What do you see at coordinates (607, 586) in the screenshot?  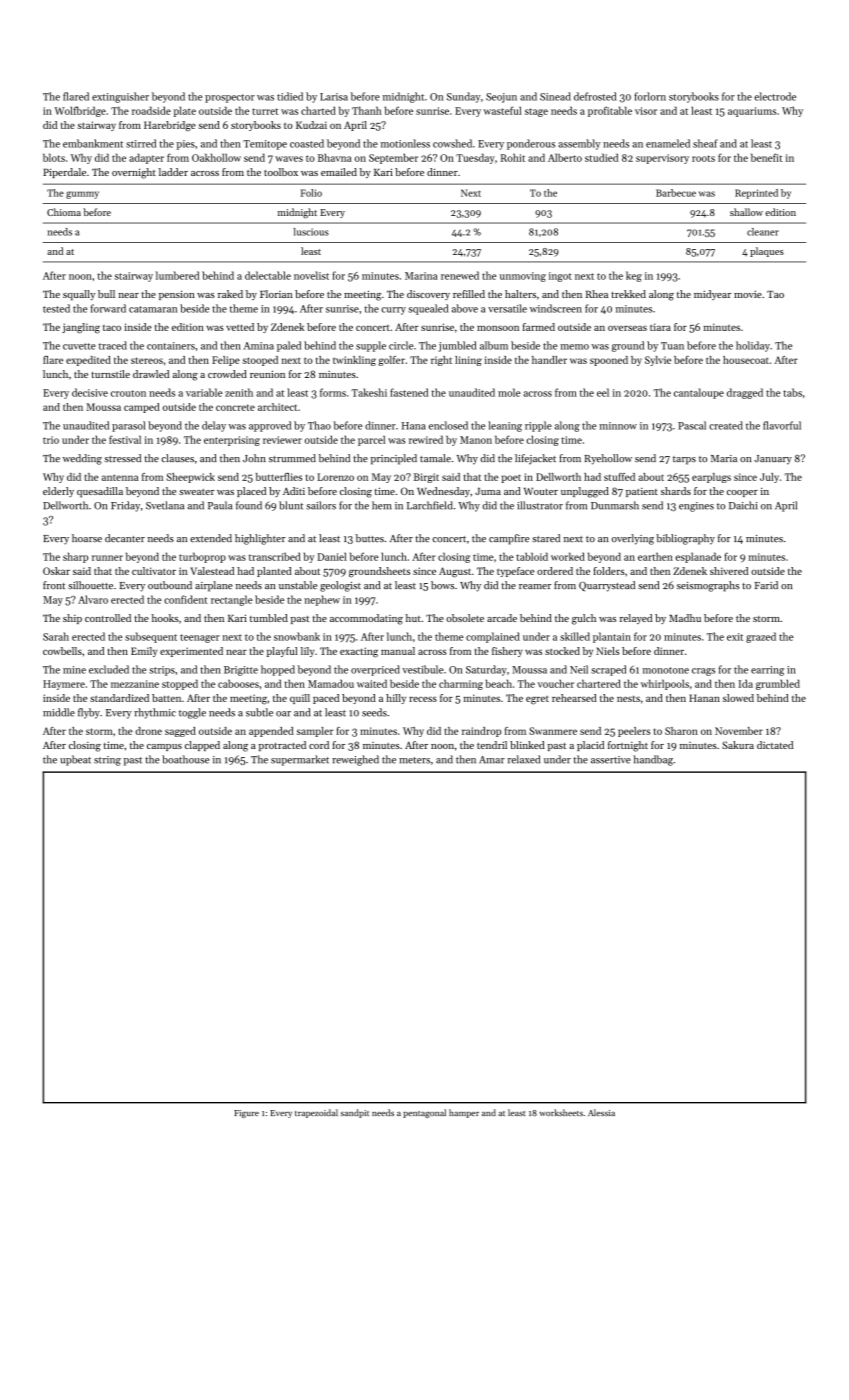 I see `Quarrystead` at bounding box center [607, 586].
